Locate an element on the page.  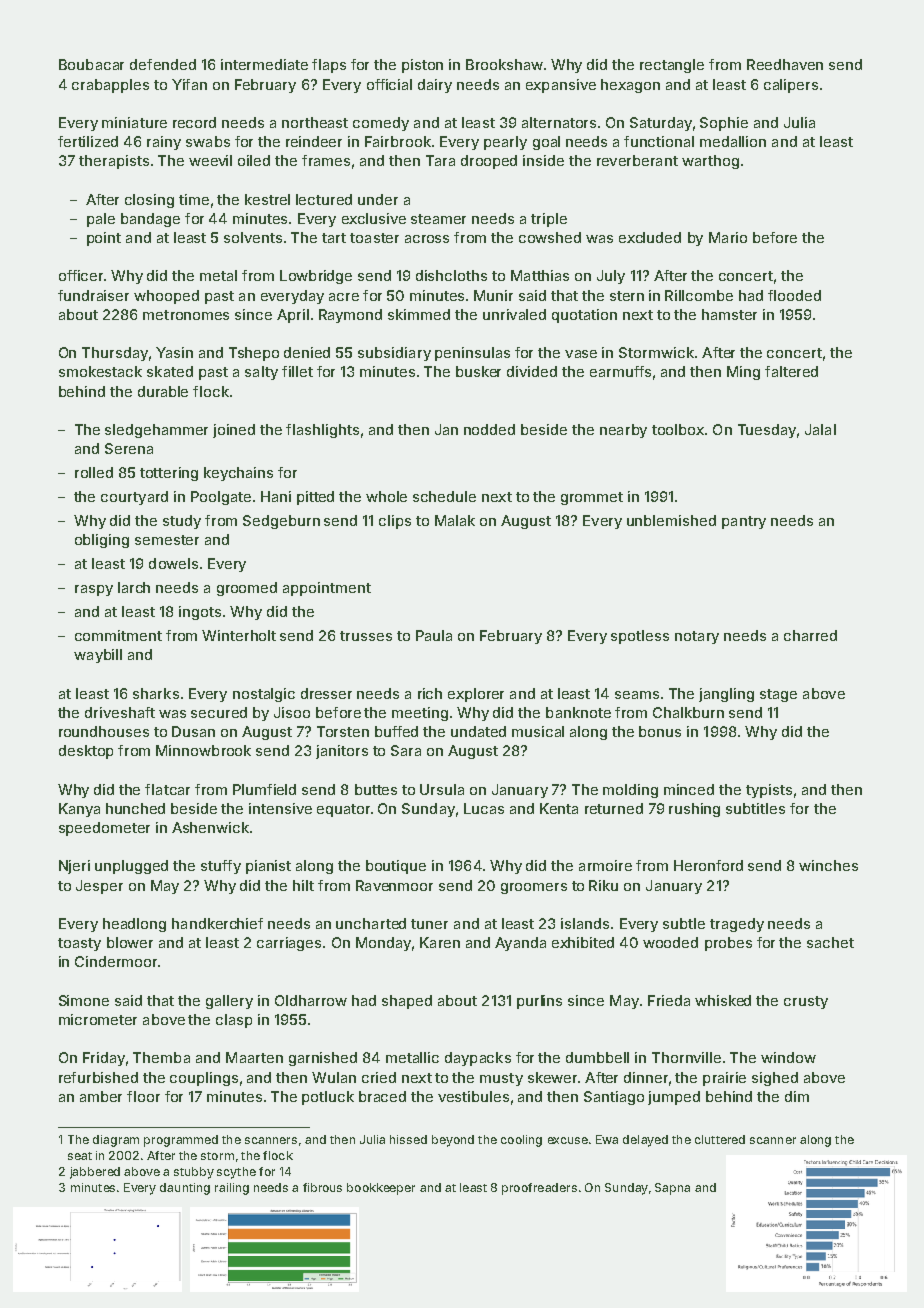
keychains is located at coordinates (238, 474).
